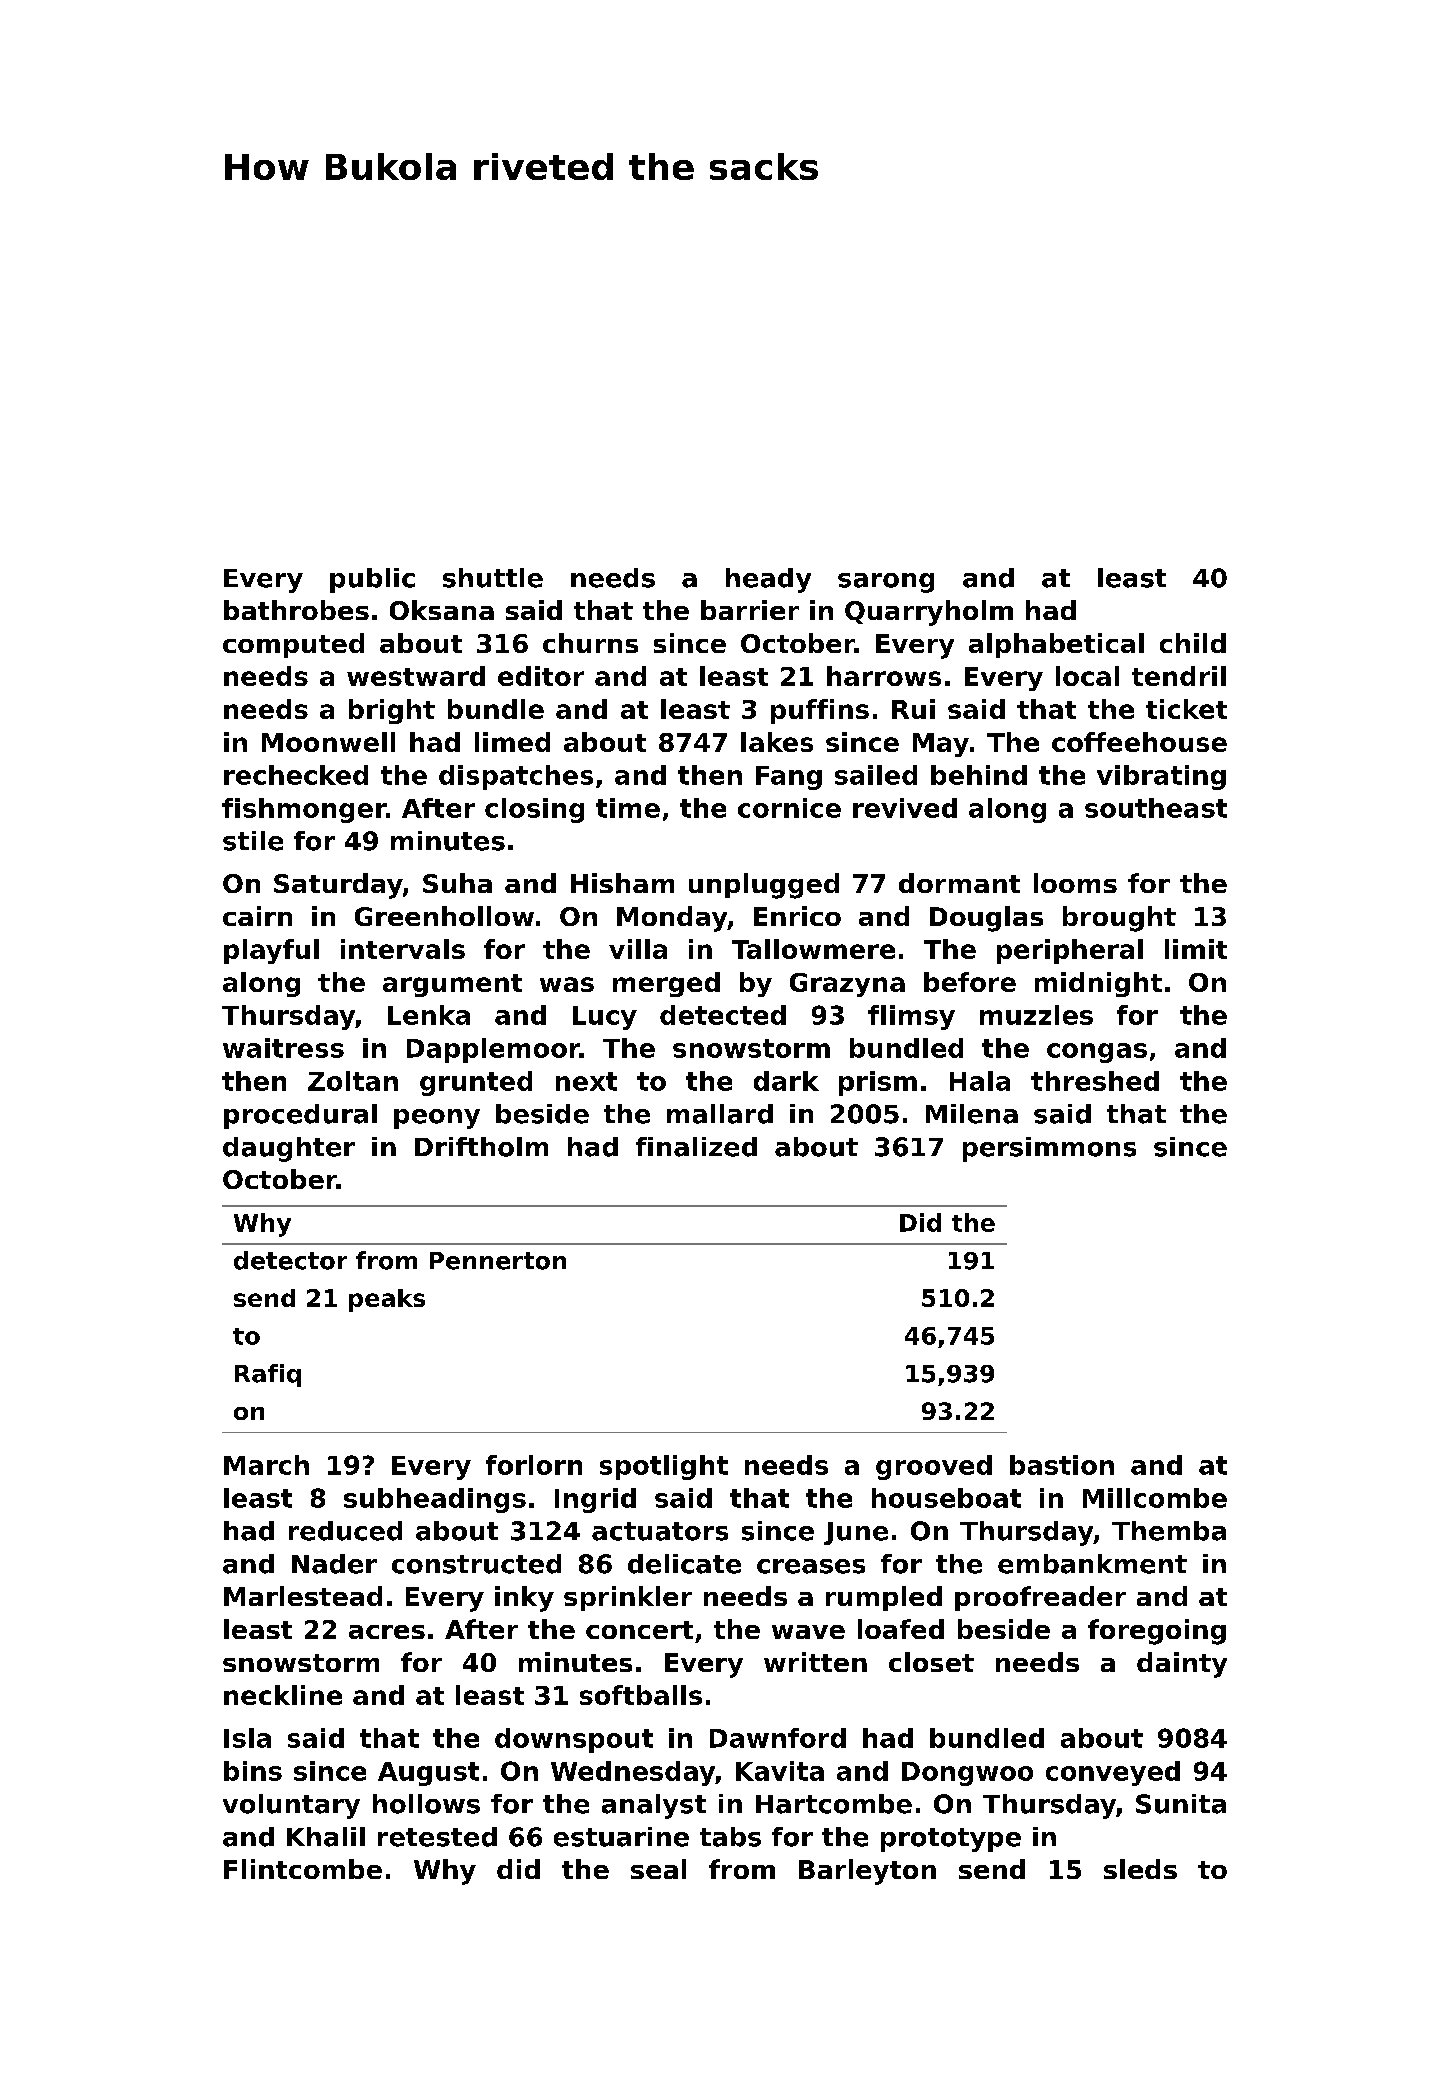 The height and width of the screenshot is (2100, 1450). Describe the element at coordinates (516, 777) in the screenshot. I see `dispatches` at that location.
